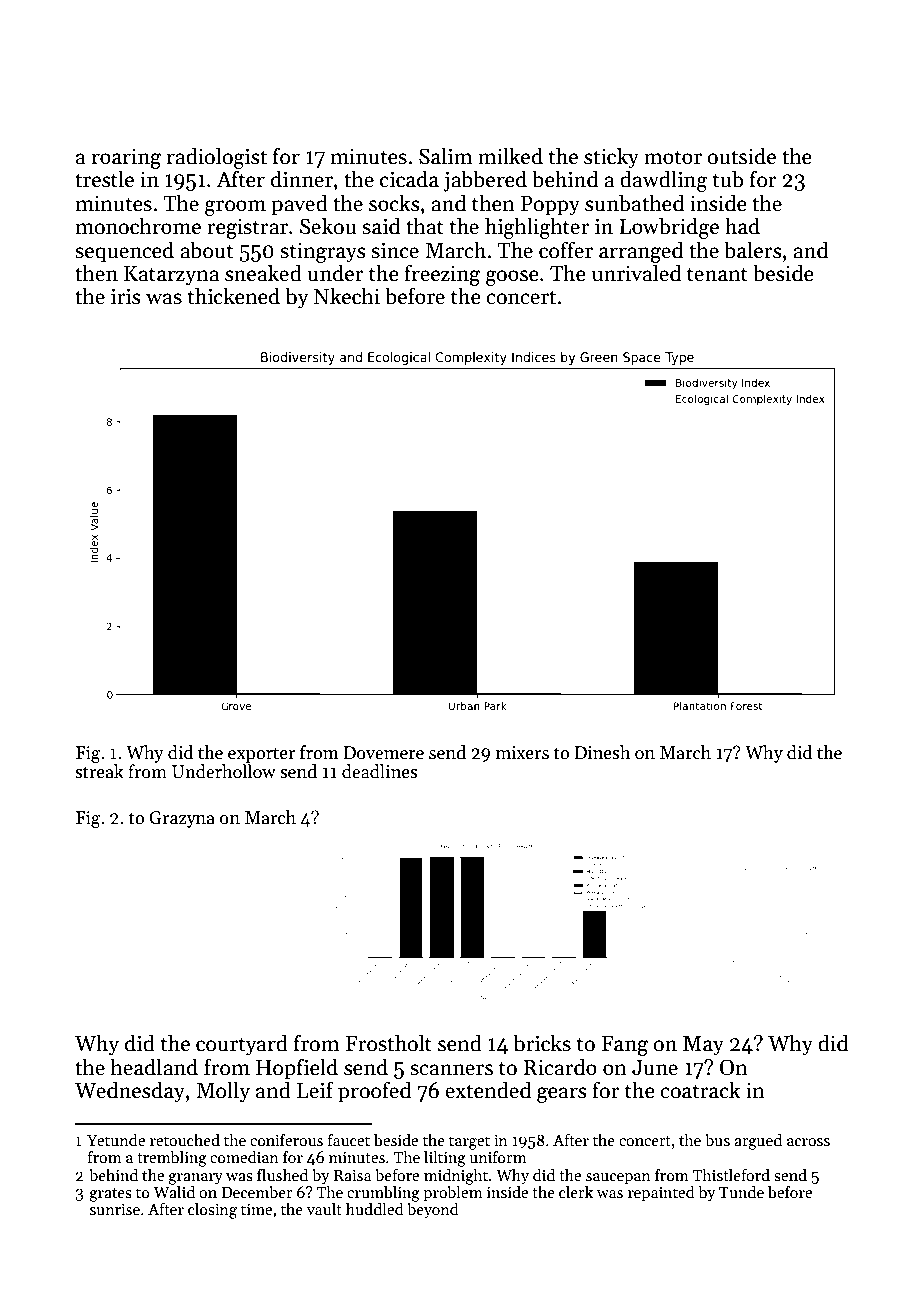 The height and width of the page is (1311, 924). Describe the element at coordinates (522, 753) in the page. I see `mixers` at that location.
